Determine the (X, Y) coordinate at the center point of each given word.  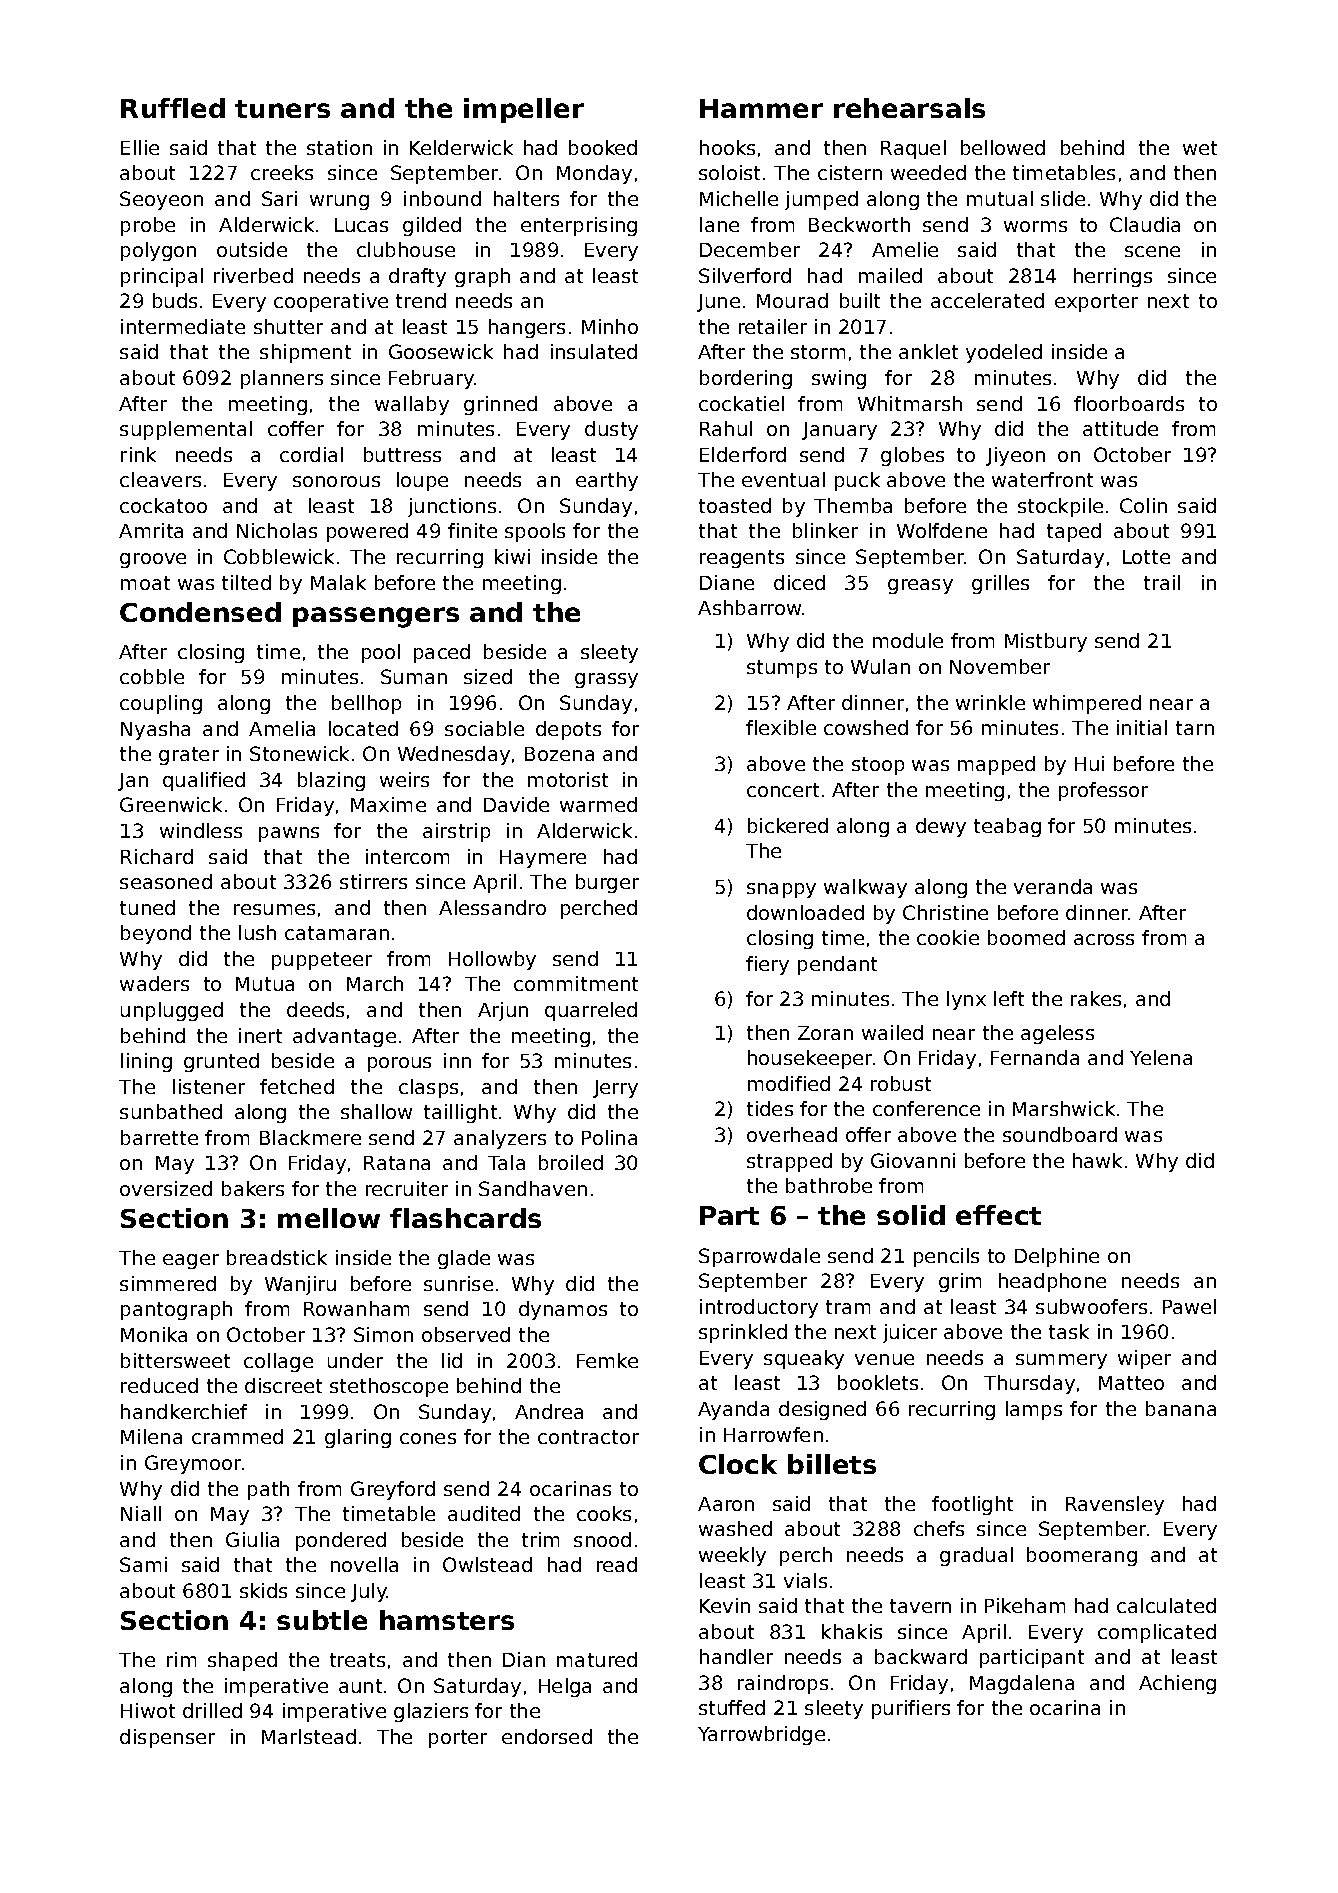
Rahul (726, 428)
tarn (1195, 728)
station (339, 147)
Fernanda (1035, 1057)
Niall (141, 1513)
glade (464, 1259)
